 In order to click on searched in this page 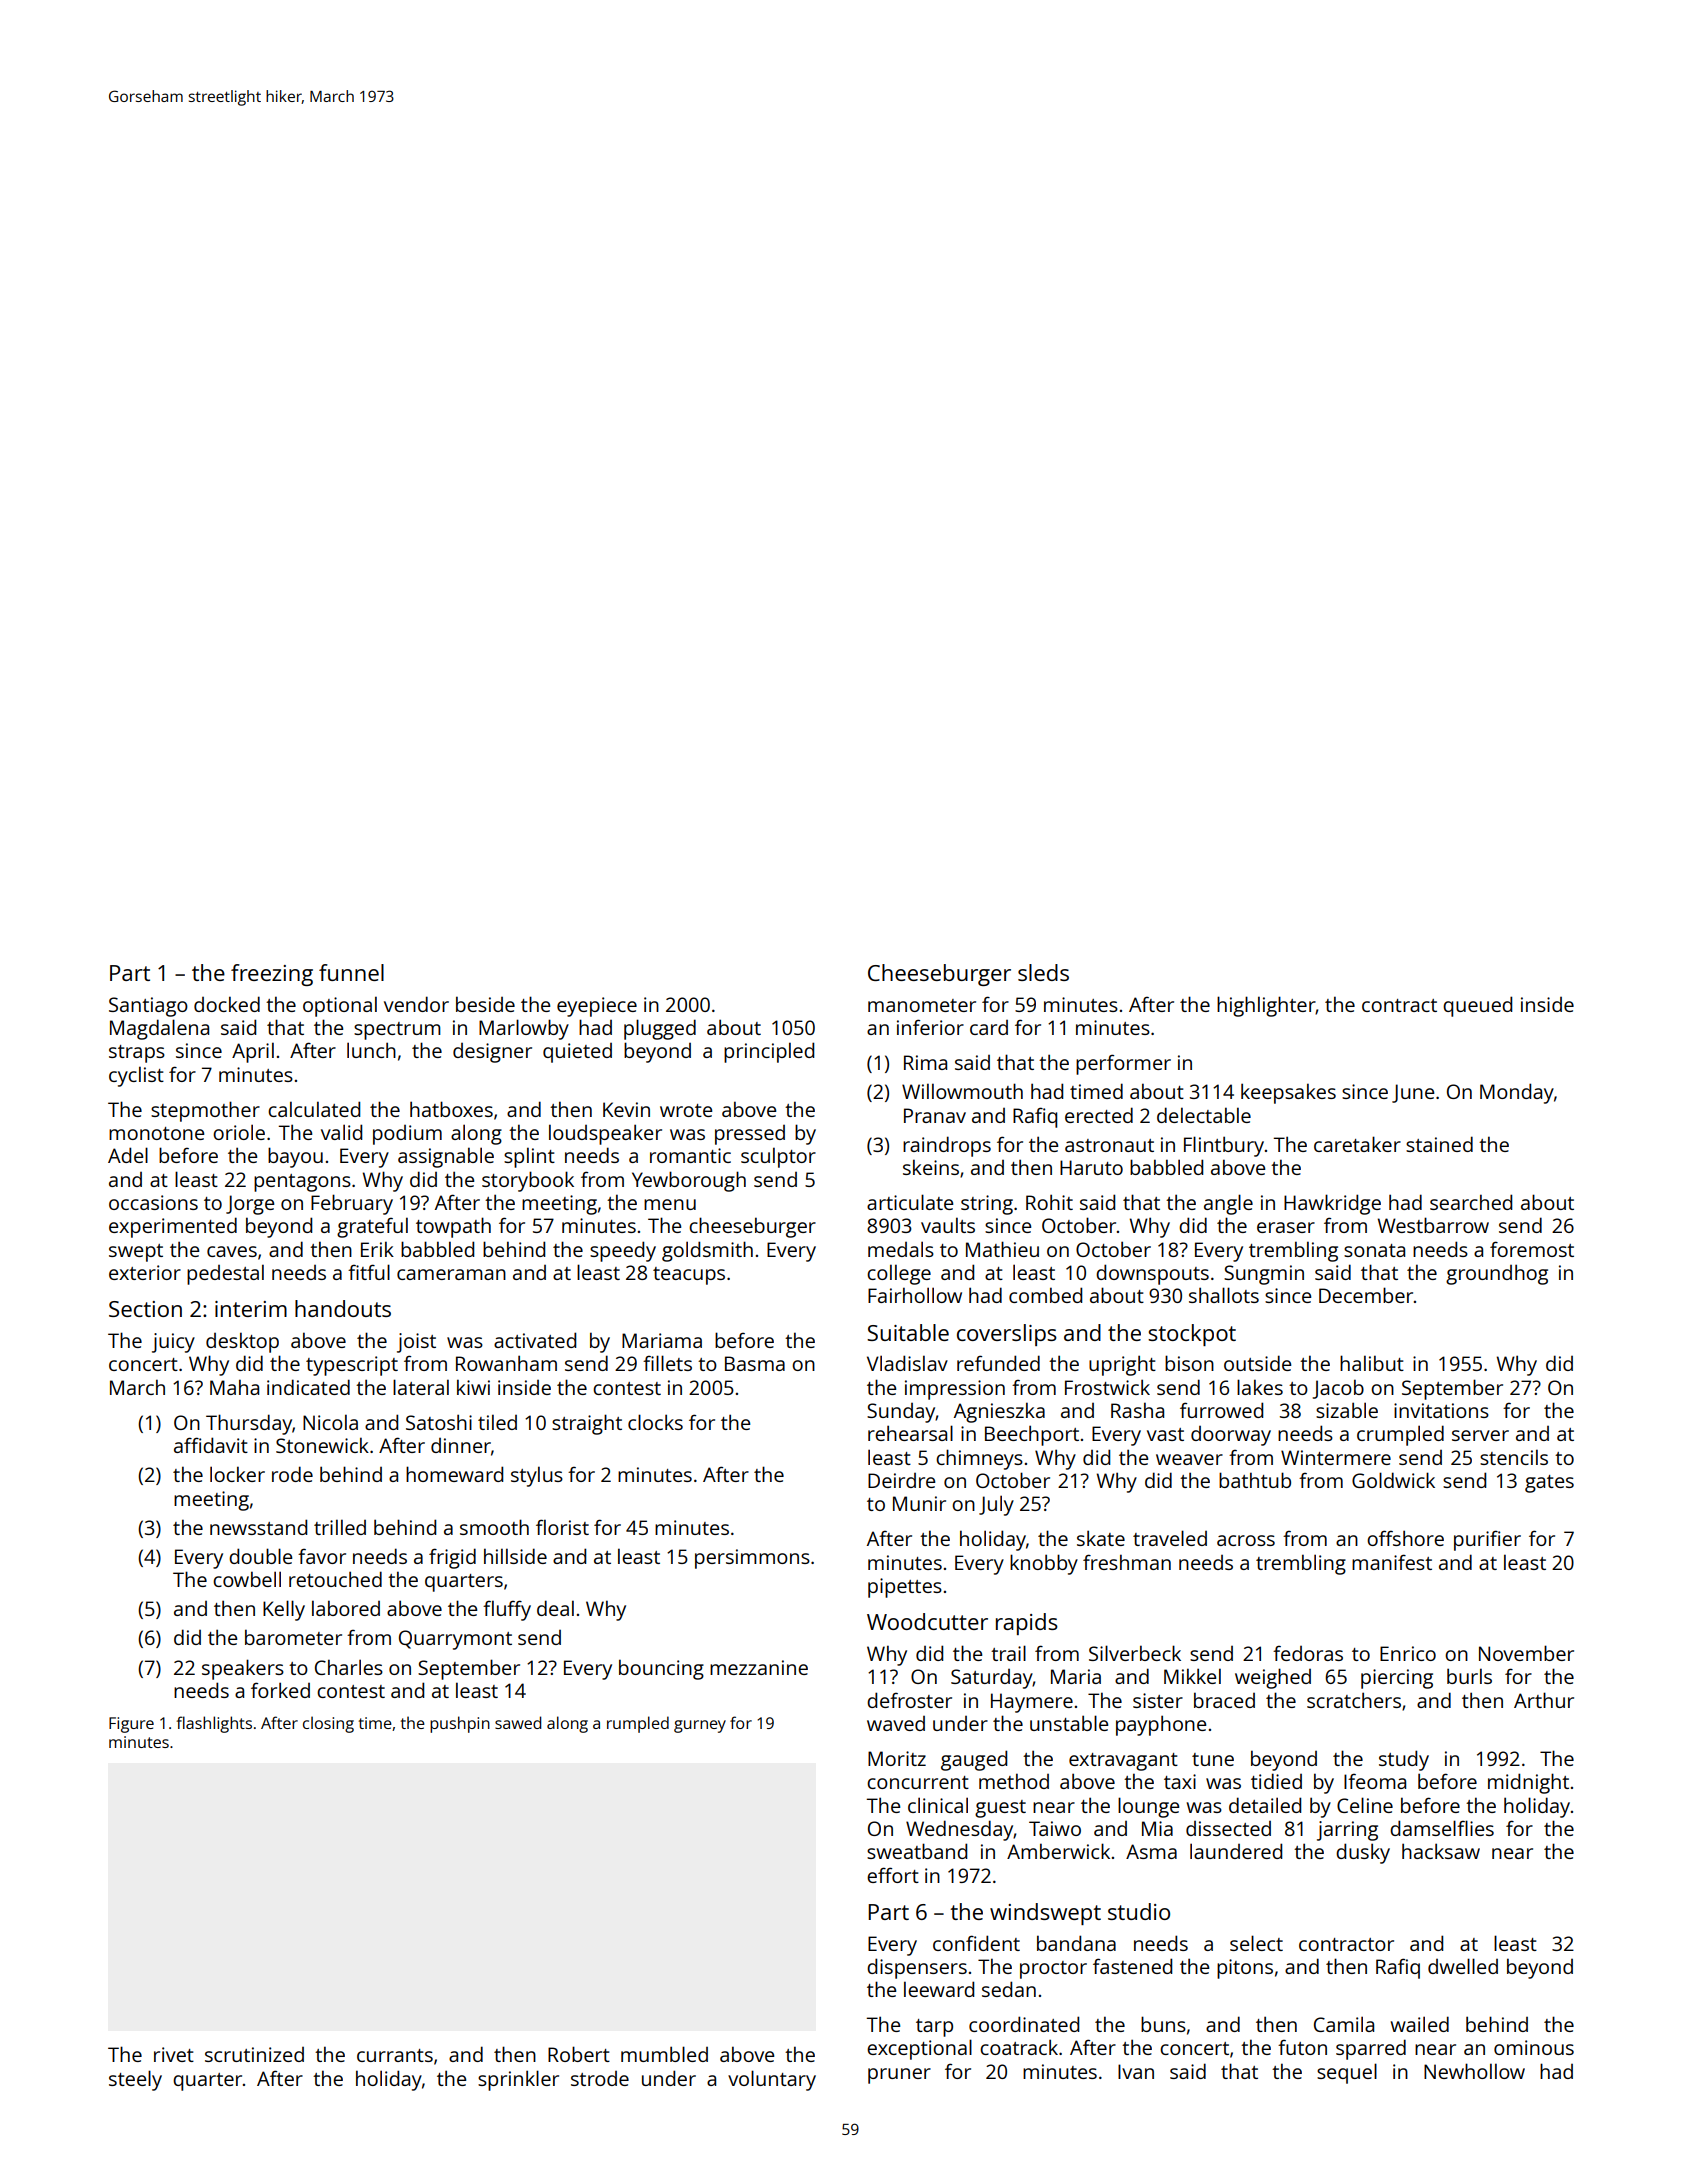, I will do `click(1471, 1202)`.
